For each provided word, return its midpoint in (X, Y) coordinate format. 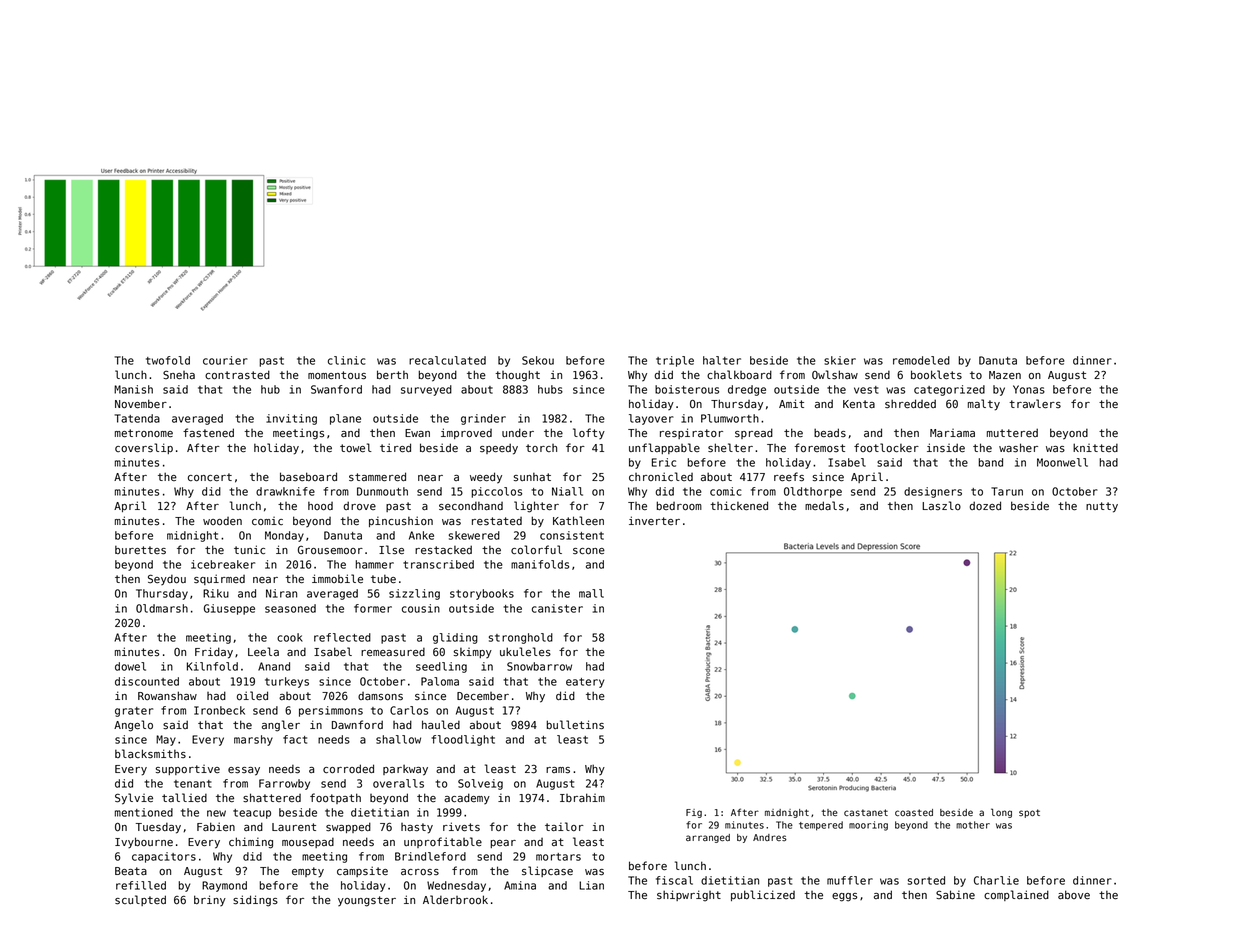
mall (591, 593)
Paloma (440, 681)
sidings (255, 901)
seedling (441, 667)
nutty (1102, 507)
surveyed (426, 390)
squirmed (219, 579)
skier (840, 360)
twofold (168, 360)
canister (557, 608)
